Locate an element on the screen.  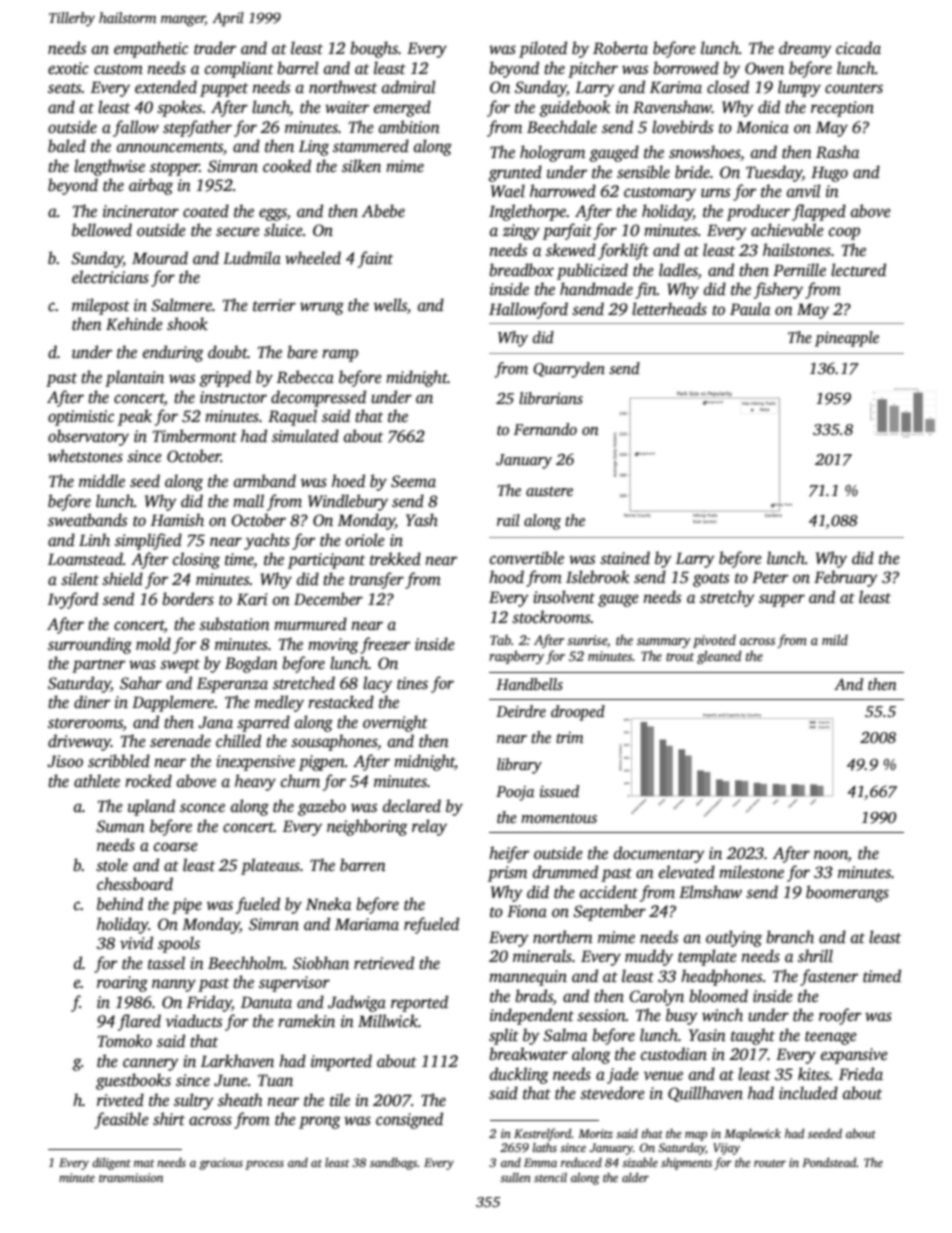
stained is located at coordinates (625, 558).
